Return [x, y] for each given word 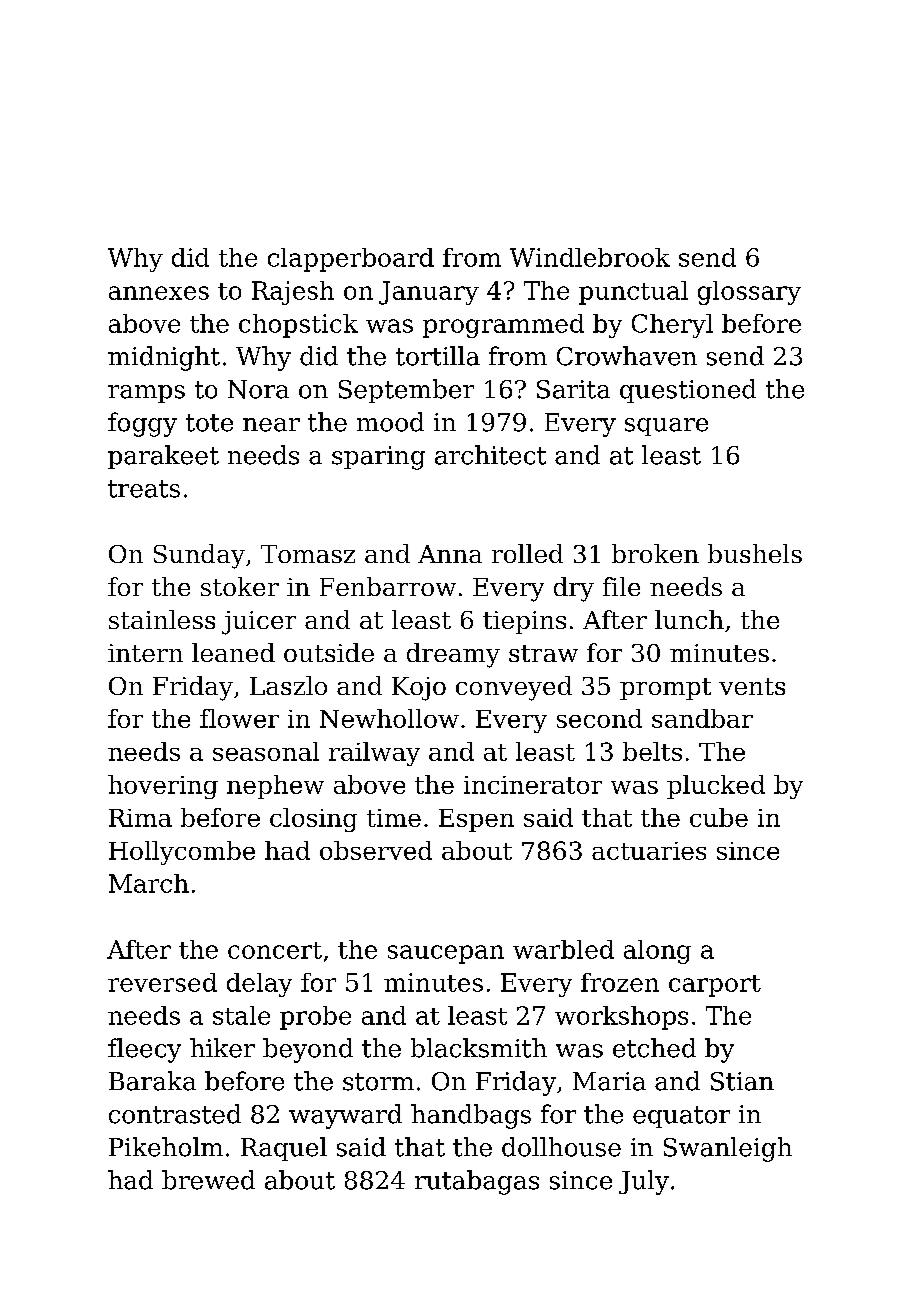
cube [719, 817]
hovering [163, 787]
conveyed [514, 688]
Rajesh [293, 293]
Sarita [573, 389]
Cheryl [672, 326]
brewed [208, 1180]
